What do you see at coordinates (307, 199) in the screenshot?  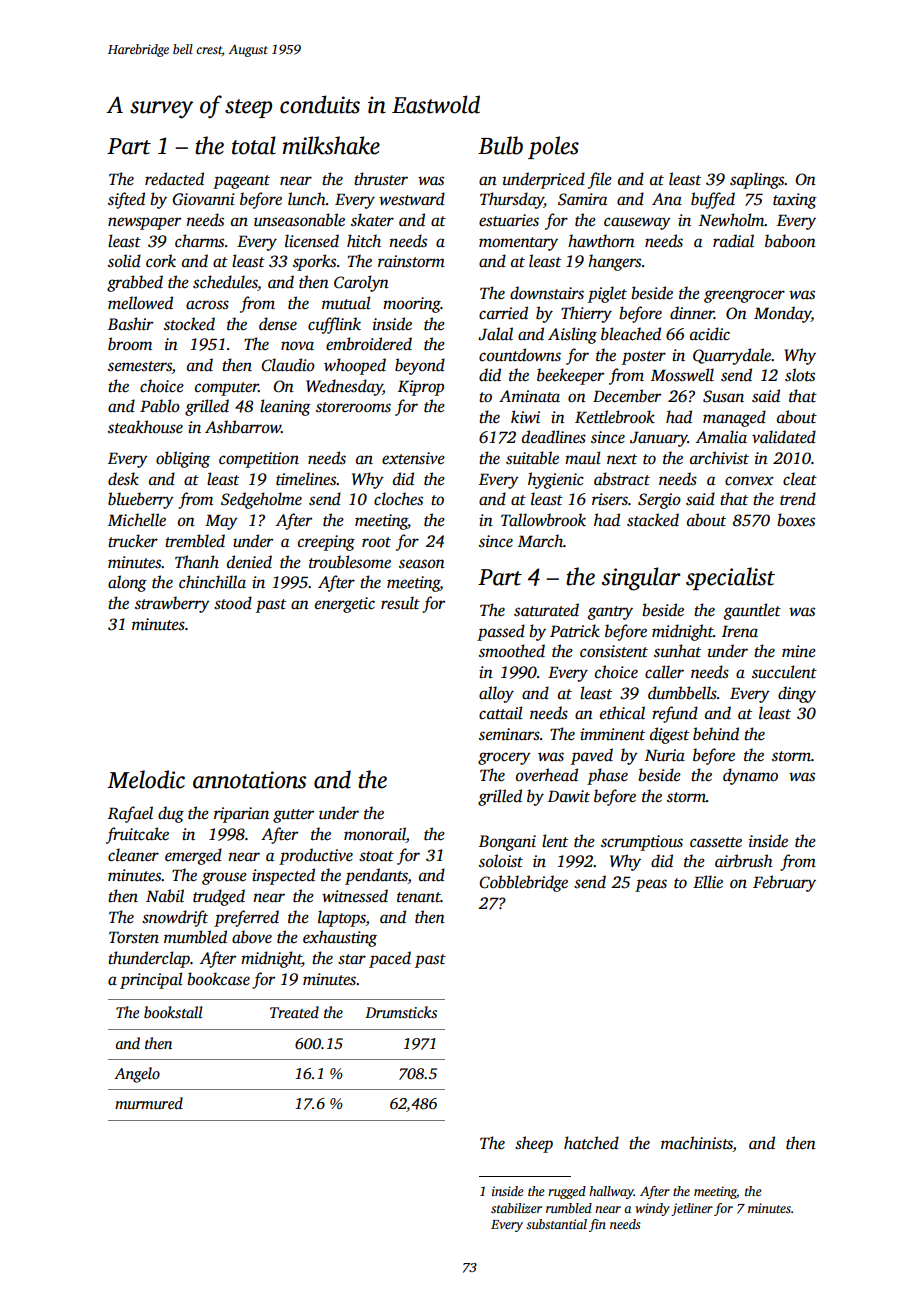 I see `lunch` at bounding box center [307, 199].
